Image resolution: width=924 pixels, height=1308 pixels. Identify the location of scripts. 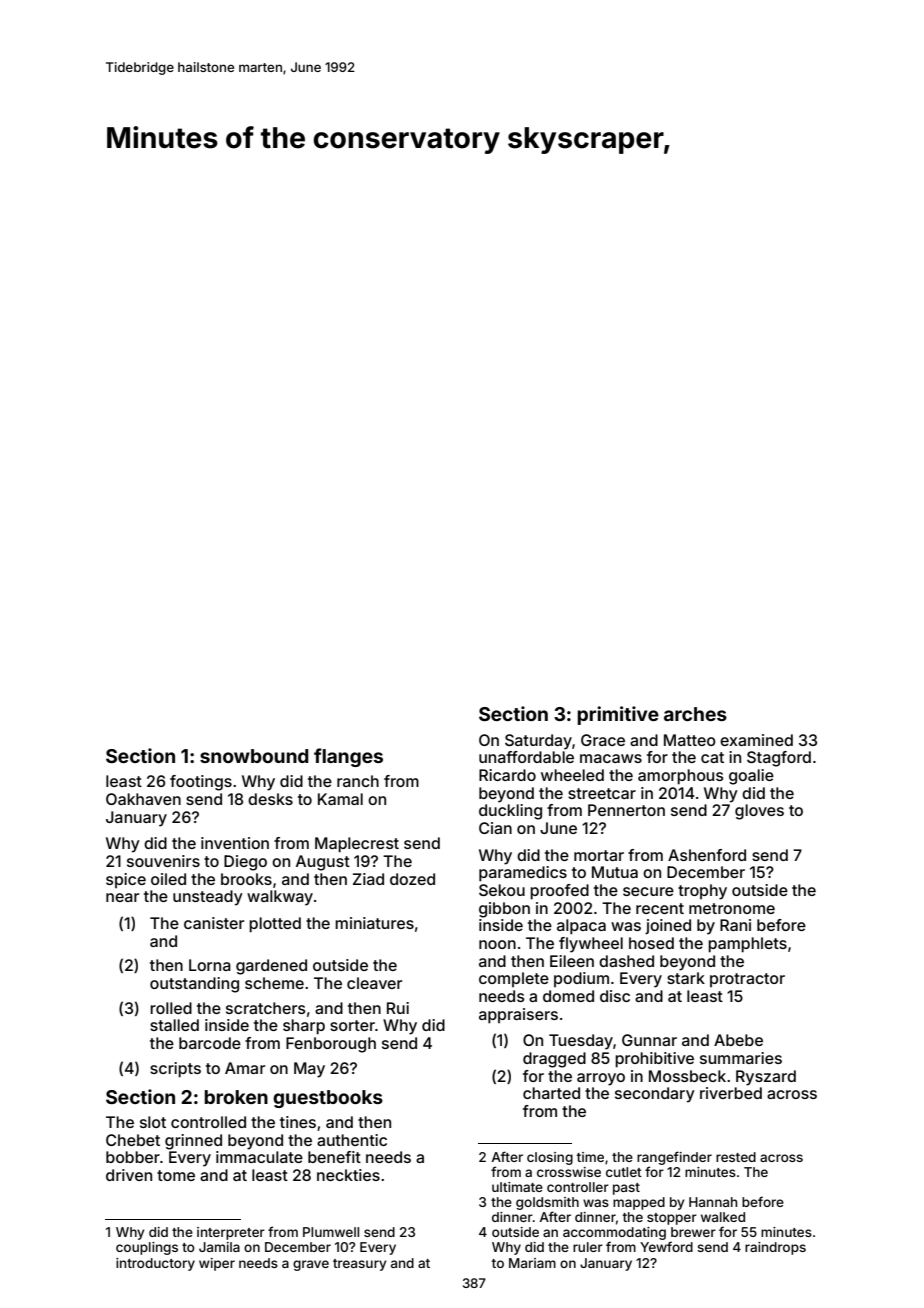
(175, 1070).
